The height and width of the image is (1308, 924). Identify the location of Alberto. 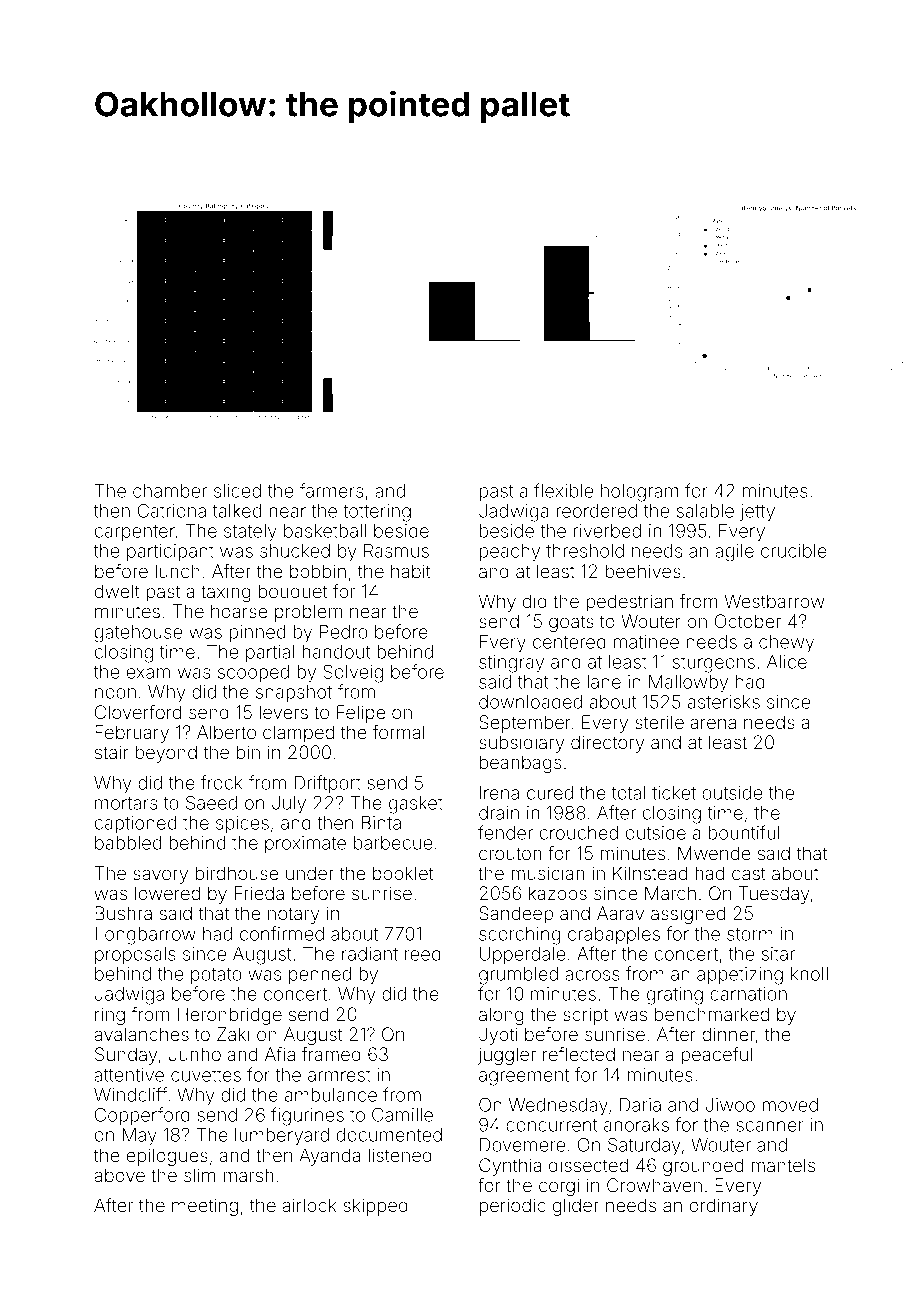
(226, 732).
